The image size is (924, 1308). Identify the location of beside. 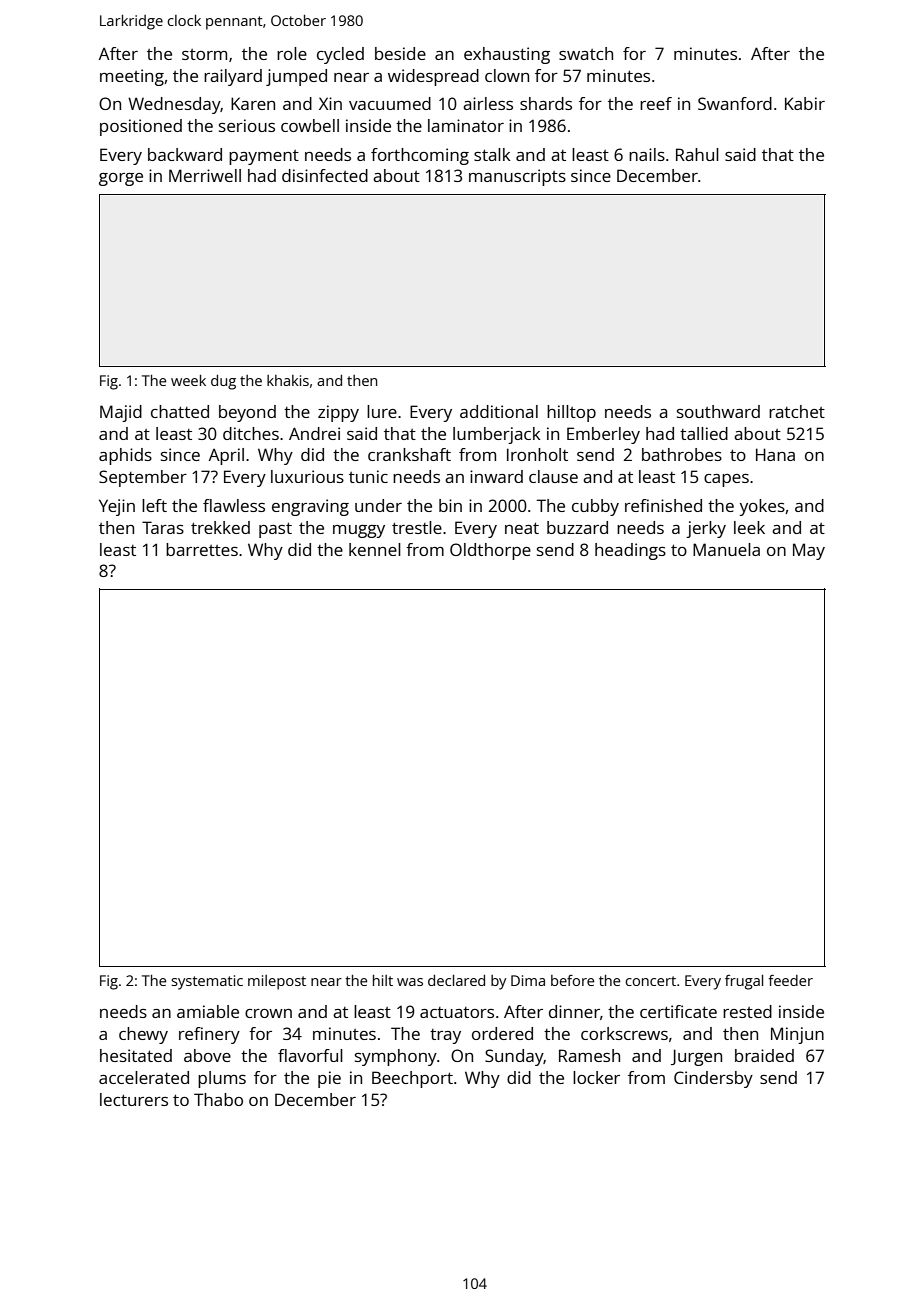
(400, 53).
